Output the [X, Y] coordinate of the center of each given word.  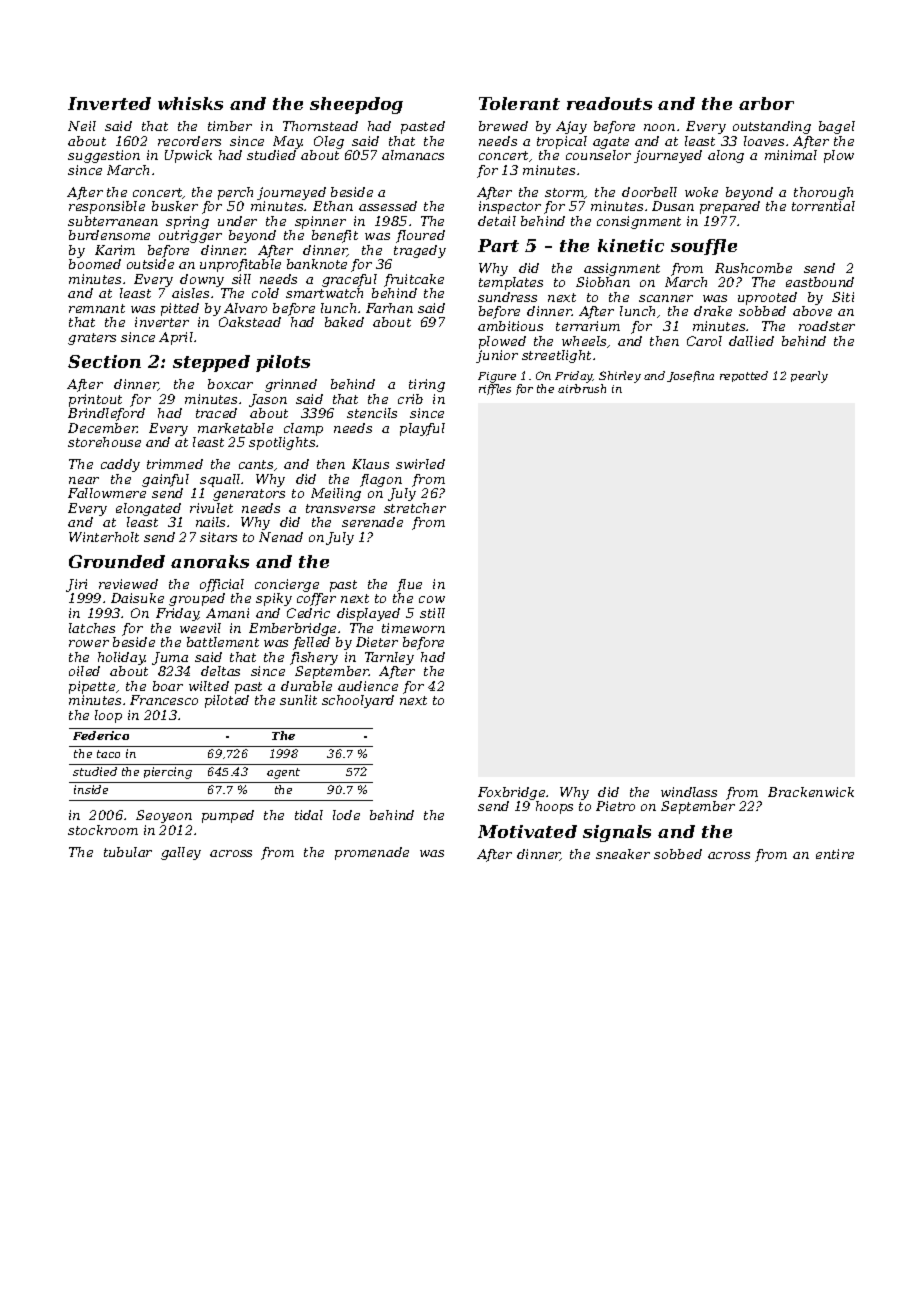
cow [432, 599]
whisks [190, 103]
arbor [766, 103]
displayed [368, 614]
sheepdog [356, 105]
